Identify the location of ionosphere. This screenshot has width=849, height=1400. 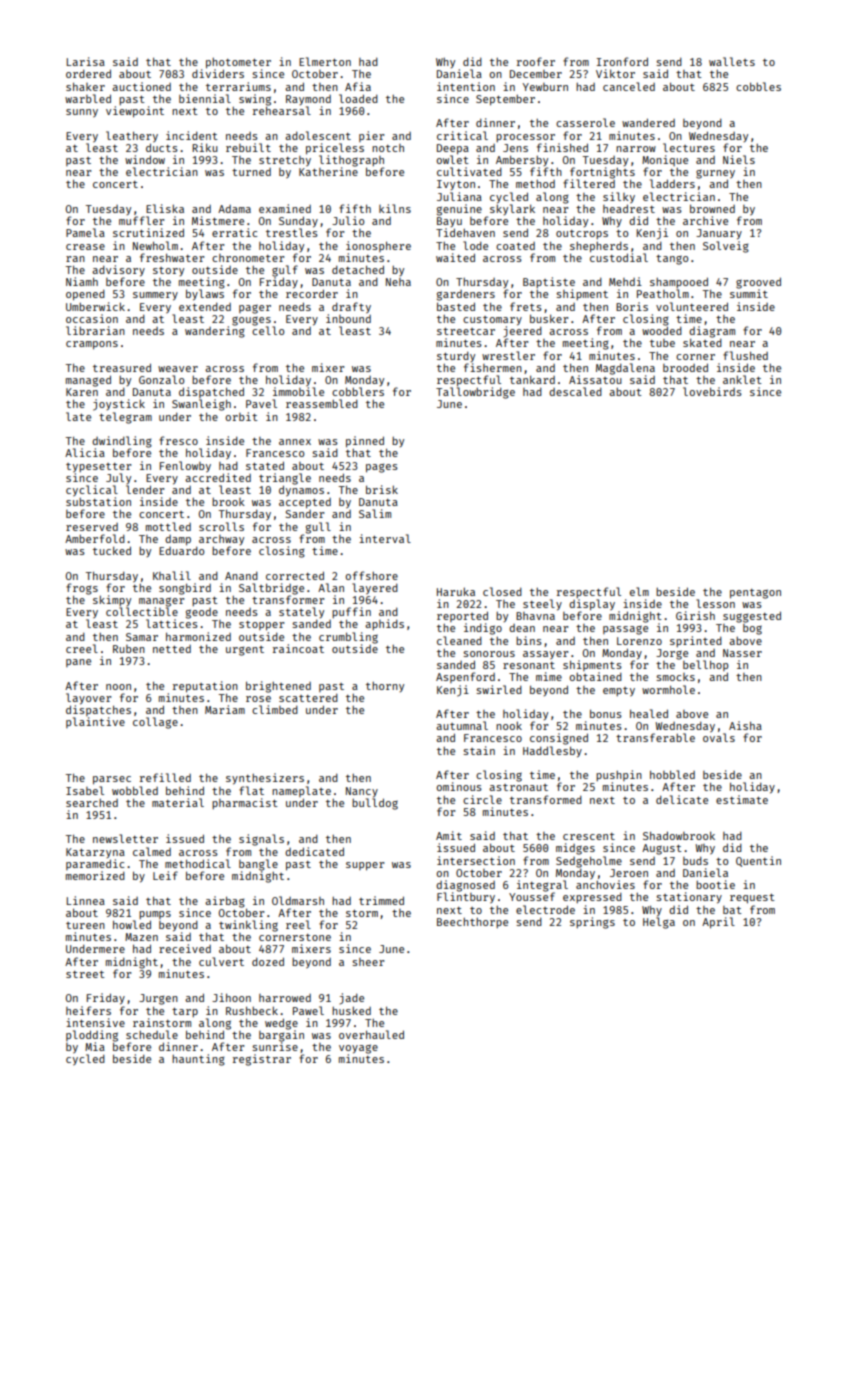
(378, 246).
